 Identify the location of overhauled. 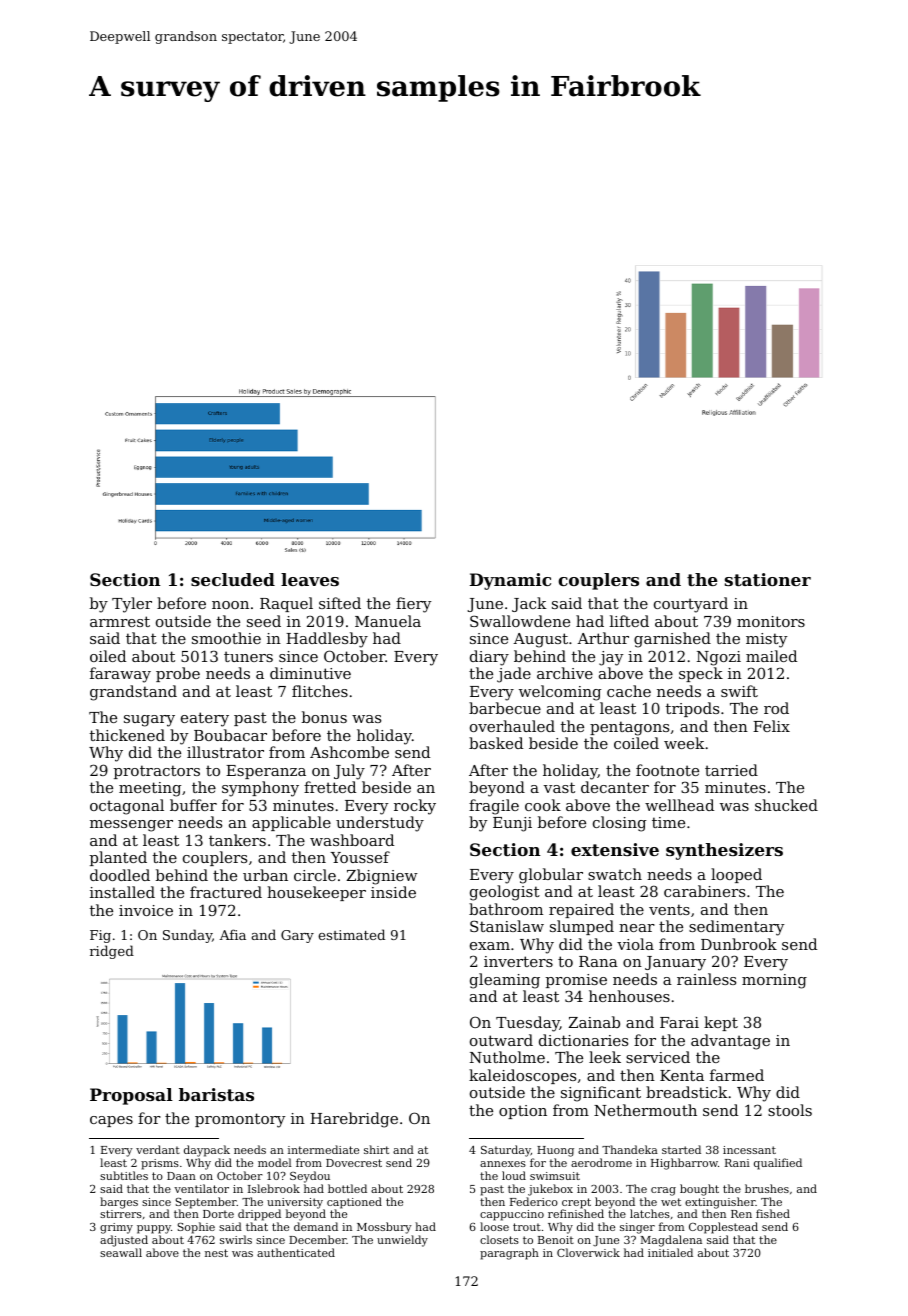
(512, 726).
